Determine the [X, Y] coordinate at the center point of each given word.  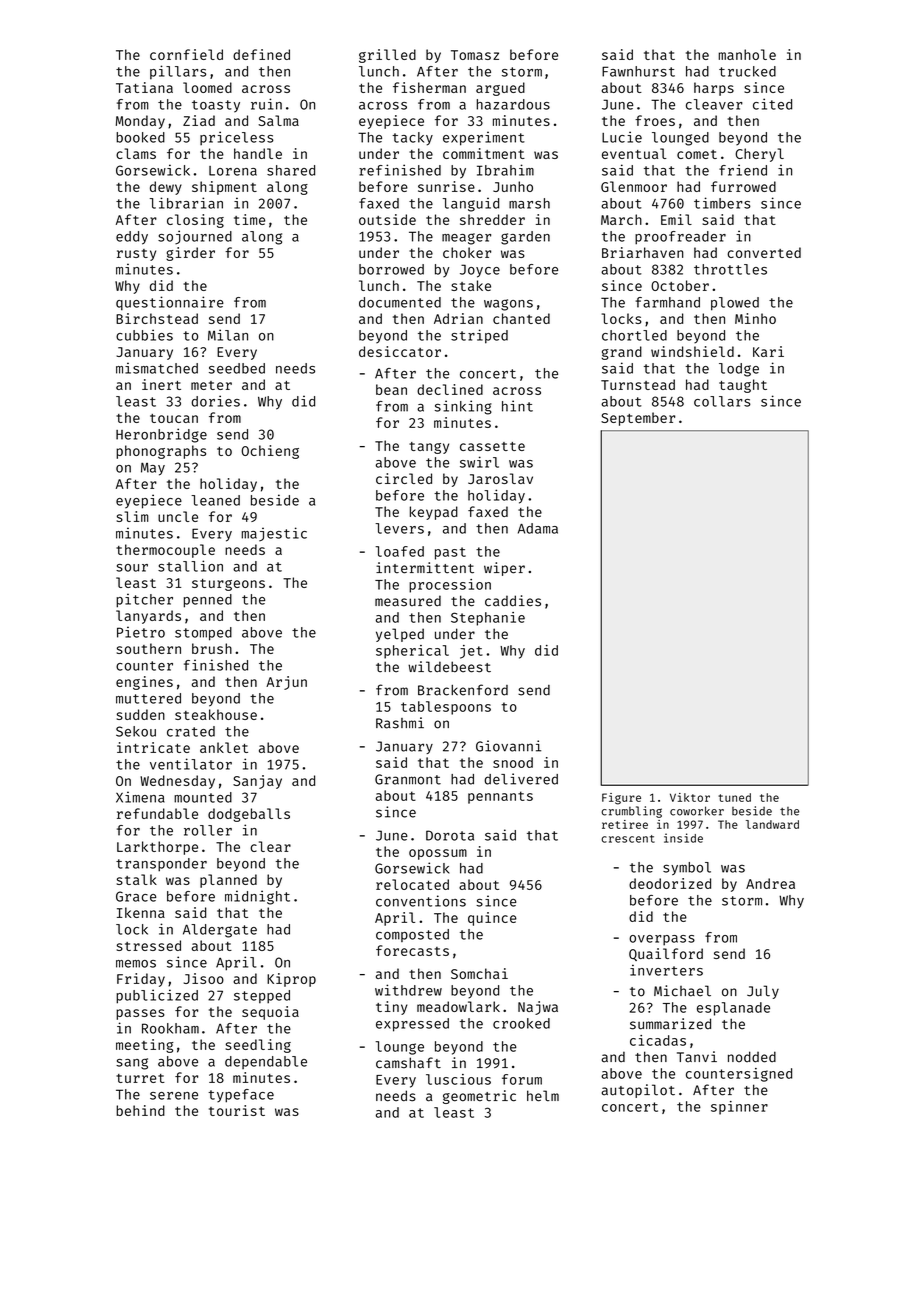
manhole [747, 54]
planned [228, 881]
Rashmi [400, 723]
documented [400, 302]
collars [722, 401]
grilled [387, 56]
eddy [132, 238]
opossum [438, 854]
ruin [266, 104]
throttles [730, 269]
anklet [224, 747]
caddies [513, 601]
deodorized [670, 883]
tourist [237, 1110]
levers [399, 528]
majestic [274, 534]
